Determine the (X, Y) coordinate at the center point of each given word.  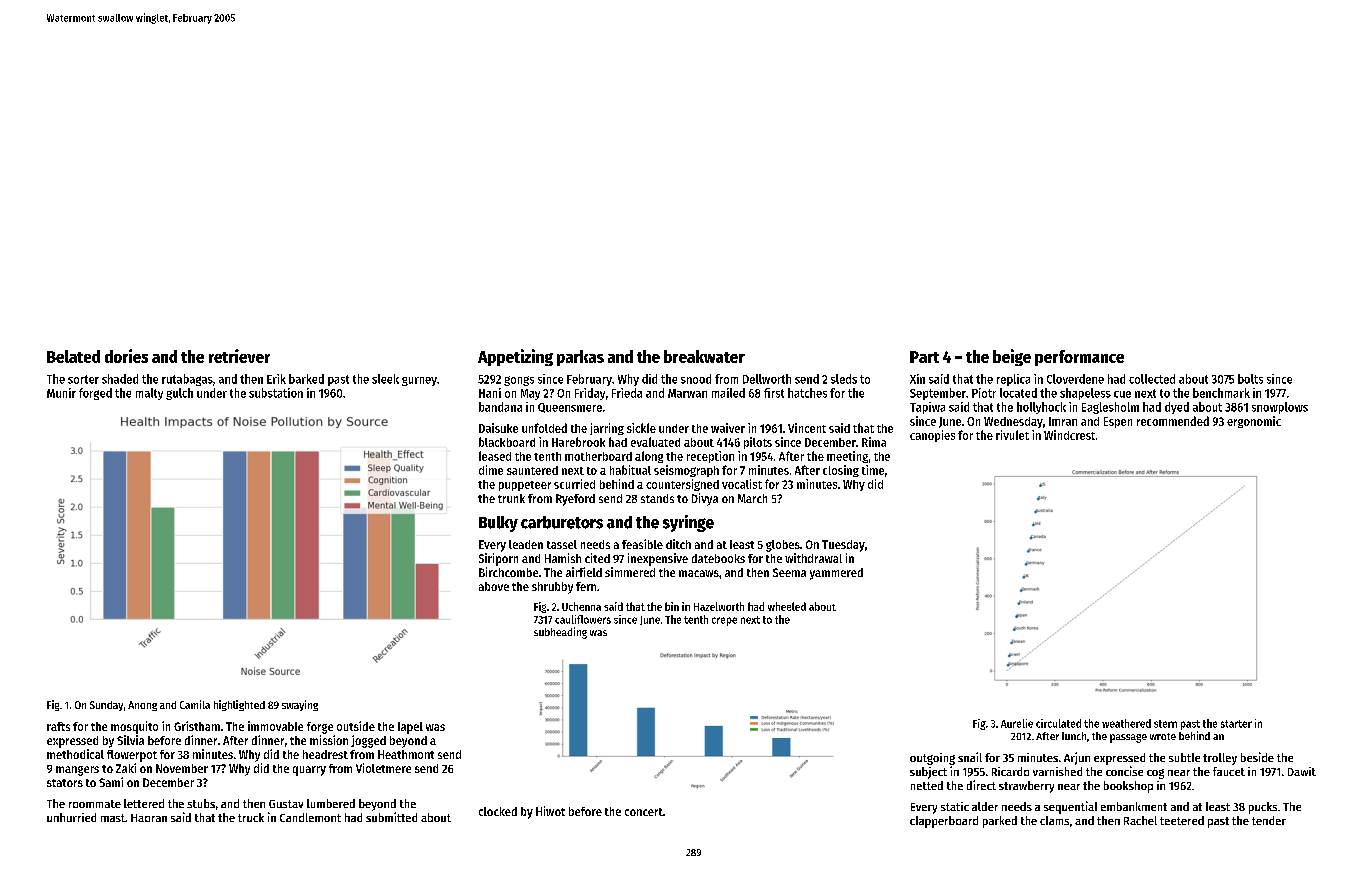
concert (644, 812)
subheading (560, 633)
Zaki (126, 768)
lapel (410, 728)
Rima (874, 442)
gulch (179, 394)
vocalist (742, 484)
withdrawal (813, 558)
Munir (61, 393)
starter (1236, 724)
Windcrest (1069, 435)
